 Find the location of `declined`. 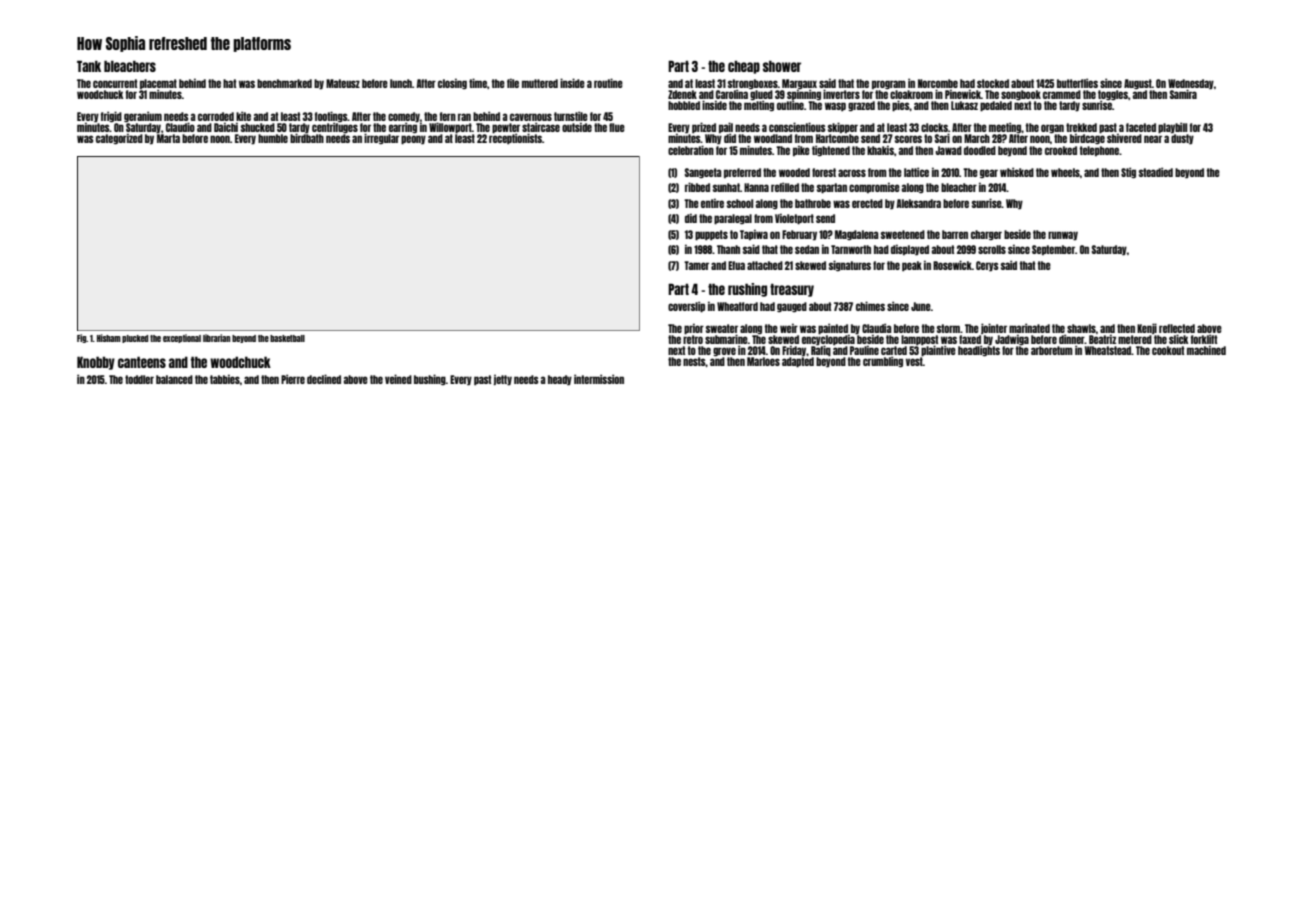

declined is located at coordinates (324, 379).
